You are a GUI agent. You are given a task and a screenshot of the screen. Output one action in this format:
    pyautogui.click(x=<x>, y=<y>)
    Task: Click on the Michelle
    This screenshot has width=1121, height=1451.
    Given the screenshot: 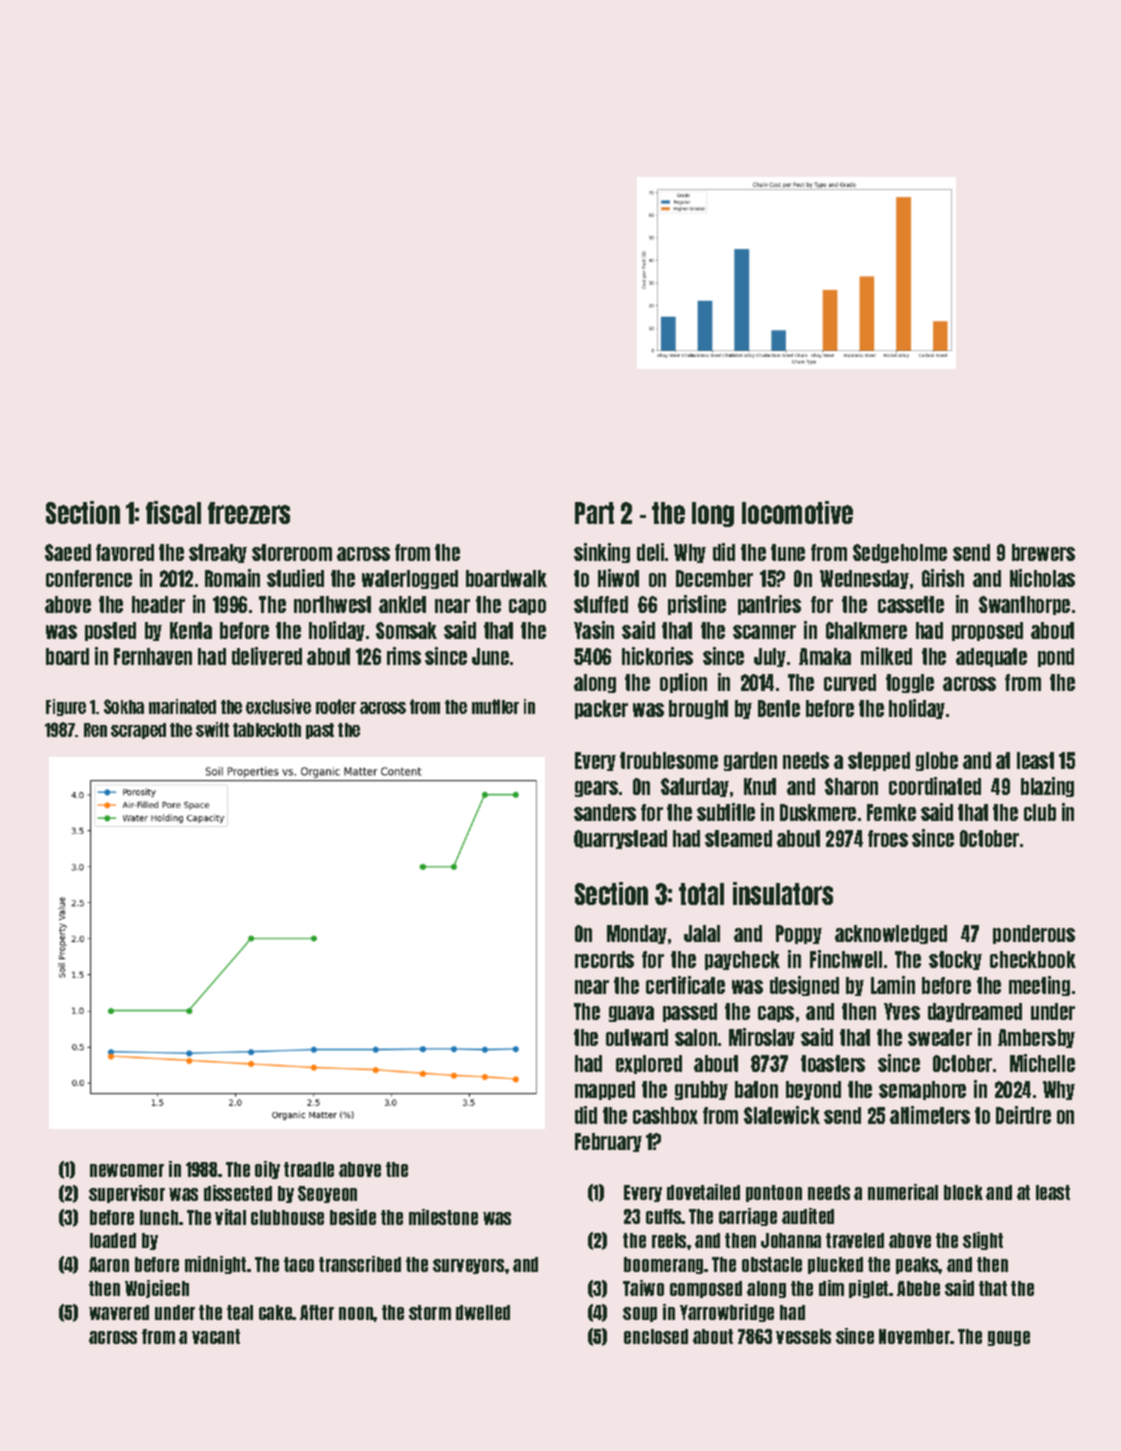 What is the action you would take?
    pyautogui.click(x=1042, y=1063)
